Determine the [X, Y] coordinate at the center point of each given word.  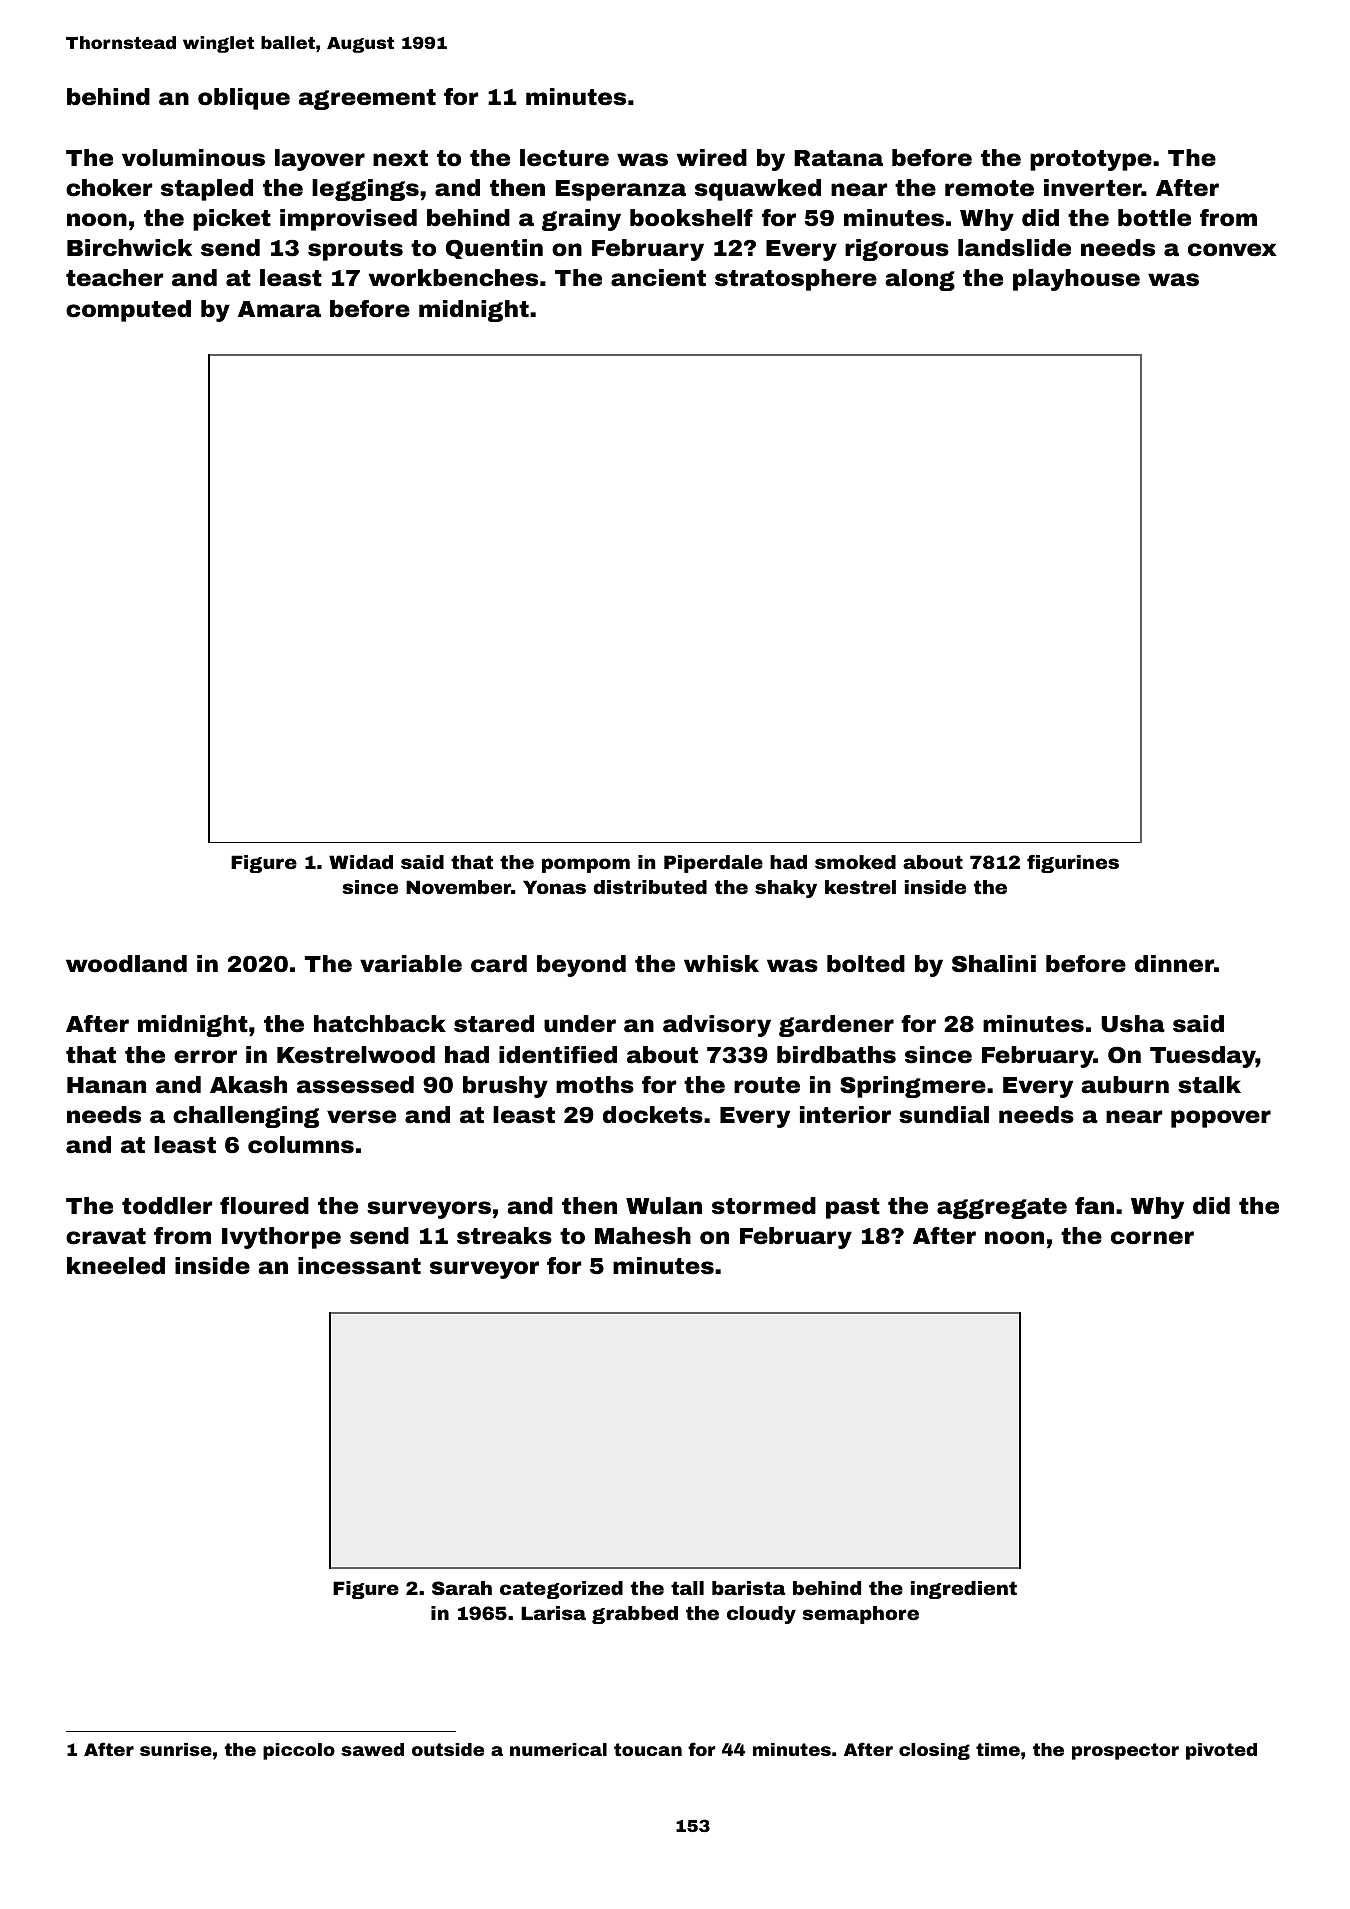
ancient [658, 278]
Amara [279, 309]
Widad [361, 862]
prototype [1091, 160]
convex [1232, 250]
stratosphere [796, 280]
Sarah [462, 1588]
